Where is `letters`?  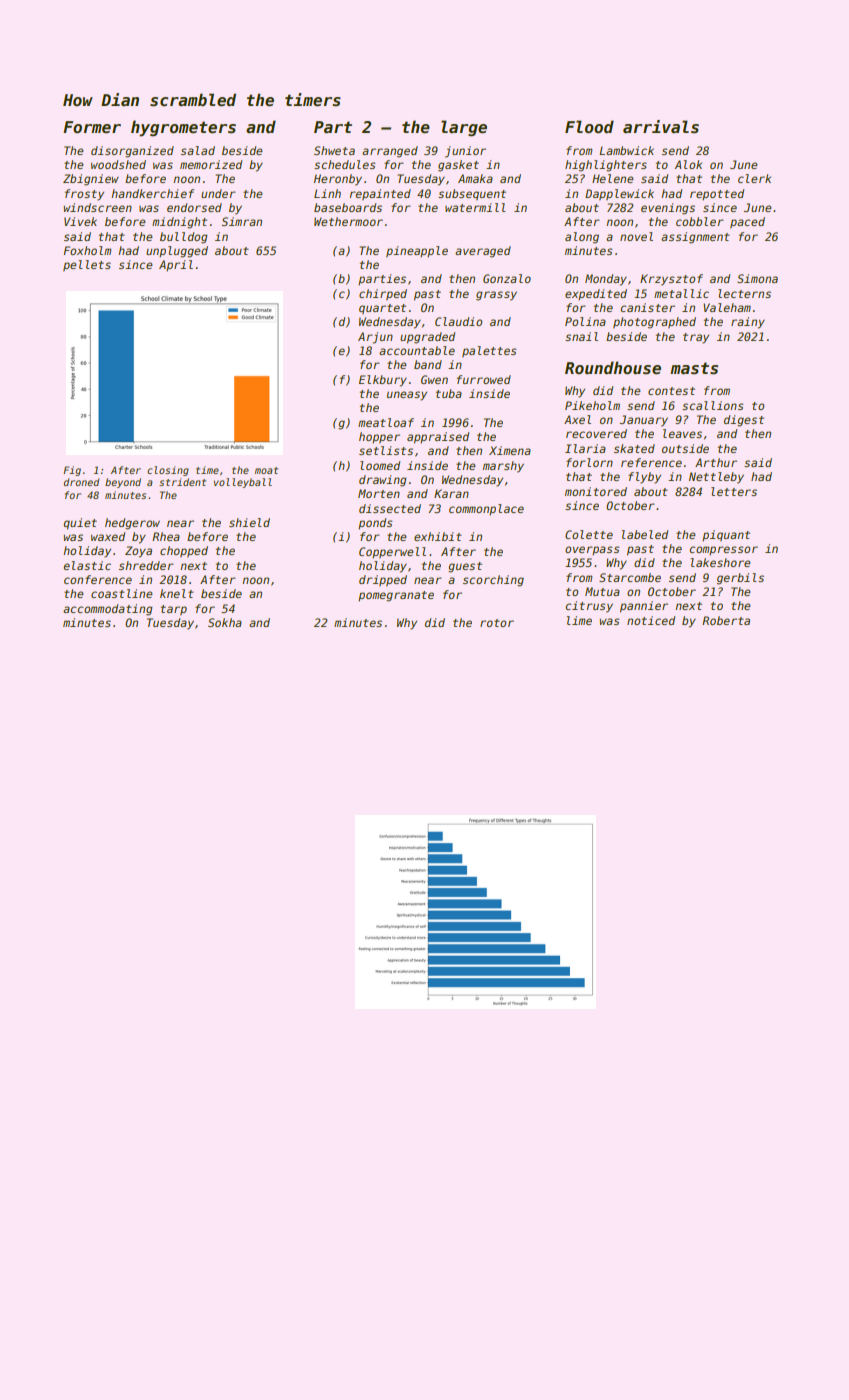
letters is located at coordinates (734, 491).
